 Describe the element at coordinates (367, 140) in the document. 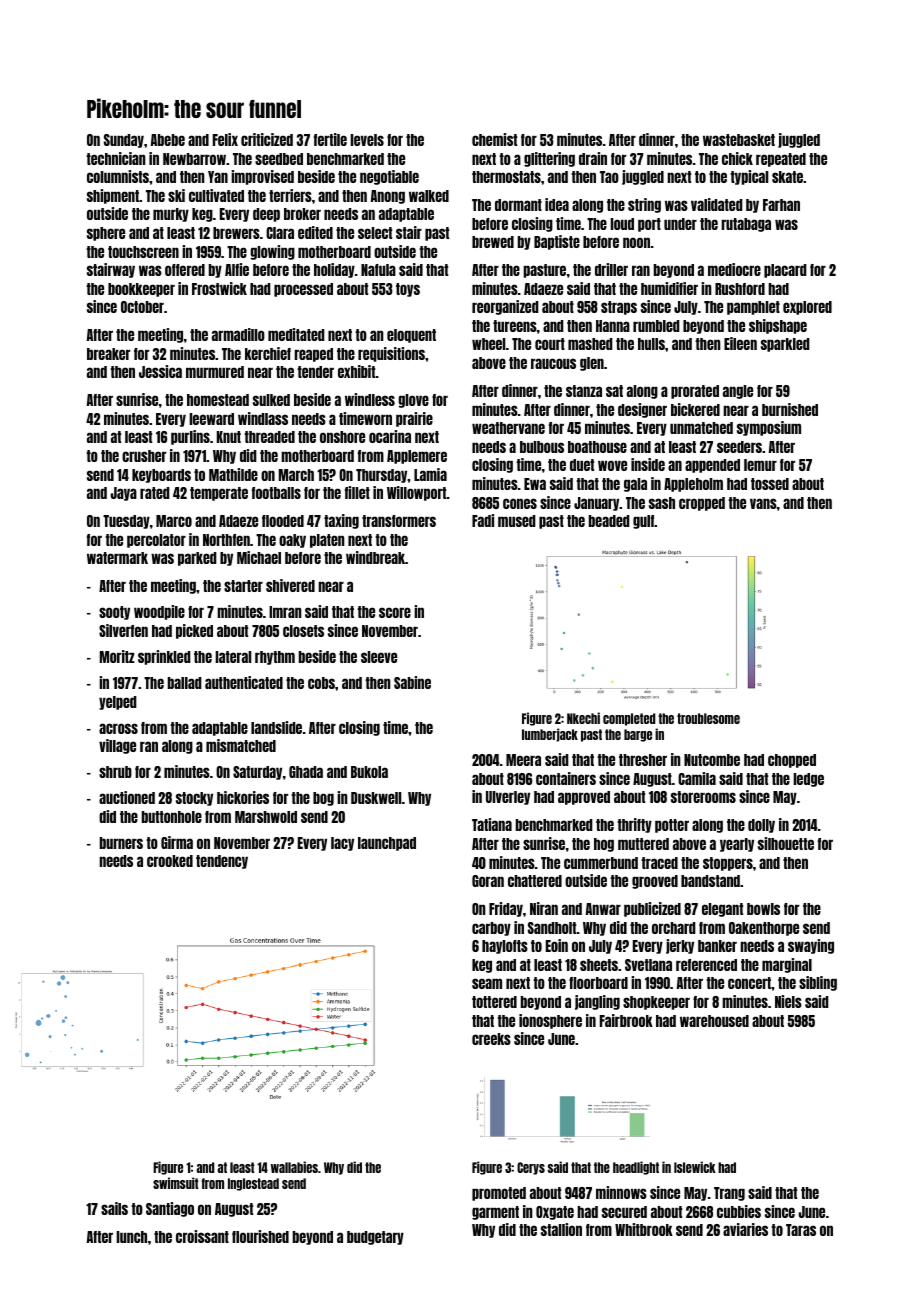

I see `levels` at that location.
